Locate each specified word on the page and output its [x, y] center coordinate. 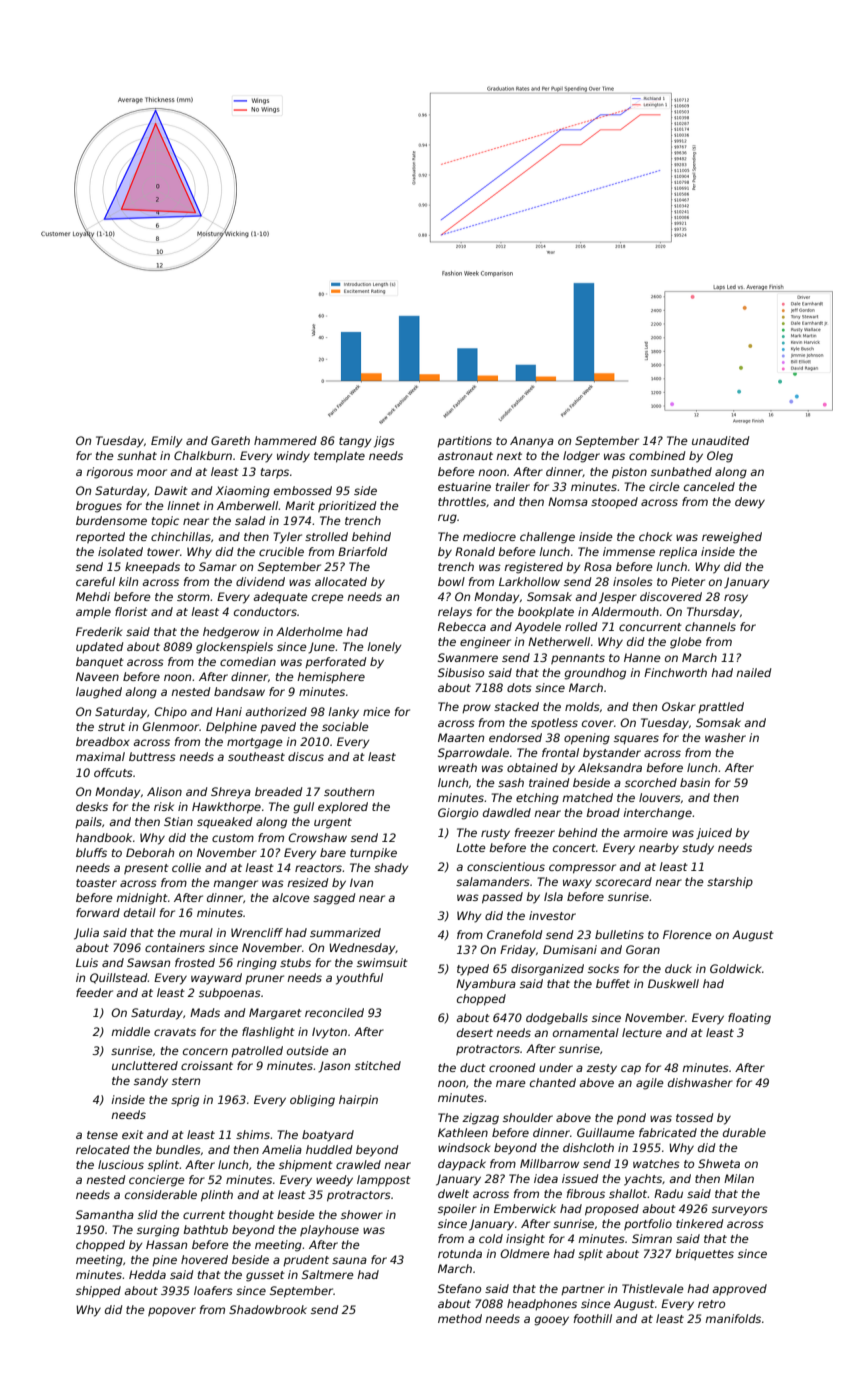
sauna [349, 1260]
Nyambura [486, 985]
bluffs [91, 852]
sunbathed [681, 471]
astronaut [465, 456]
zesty [601, 1069]
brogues [99, 507]
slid [147, 1214]
